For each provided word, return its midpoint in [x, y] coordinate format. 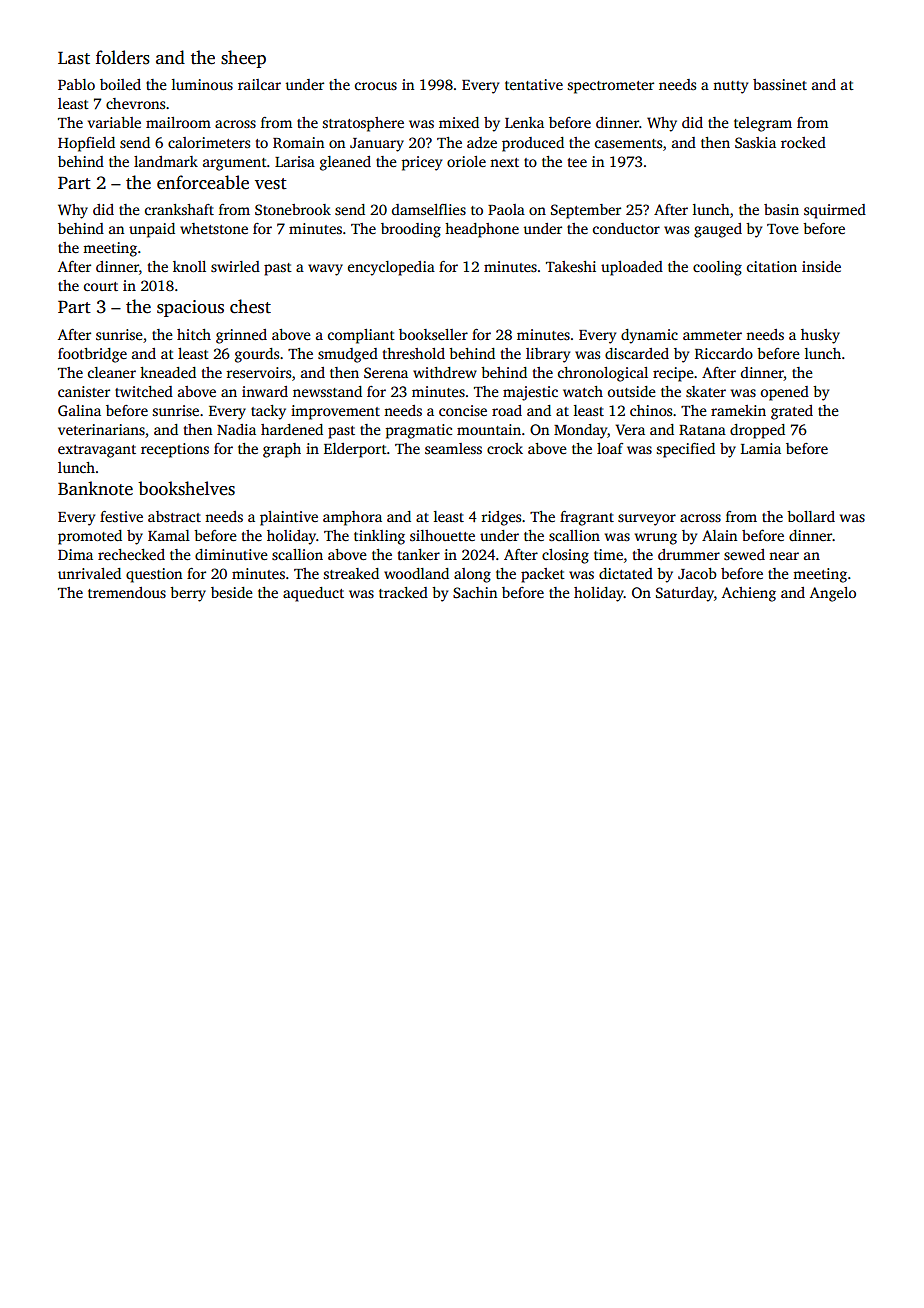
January [377, 145]
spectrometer [611, 87]
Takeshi [571, 266]
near [784, 556]
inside [821, 266]
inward [265, 391]
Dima [75, 554]
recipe [673, 374]
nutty [730, 87]
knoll [189, 266]
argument [235, 164]
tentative [534, 84]
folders [123, 57]
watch [583, 391]
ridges [501, 518]
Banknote [95, 488]
